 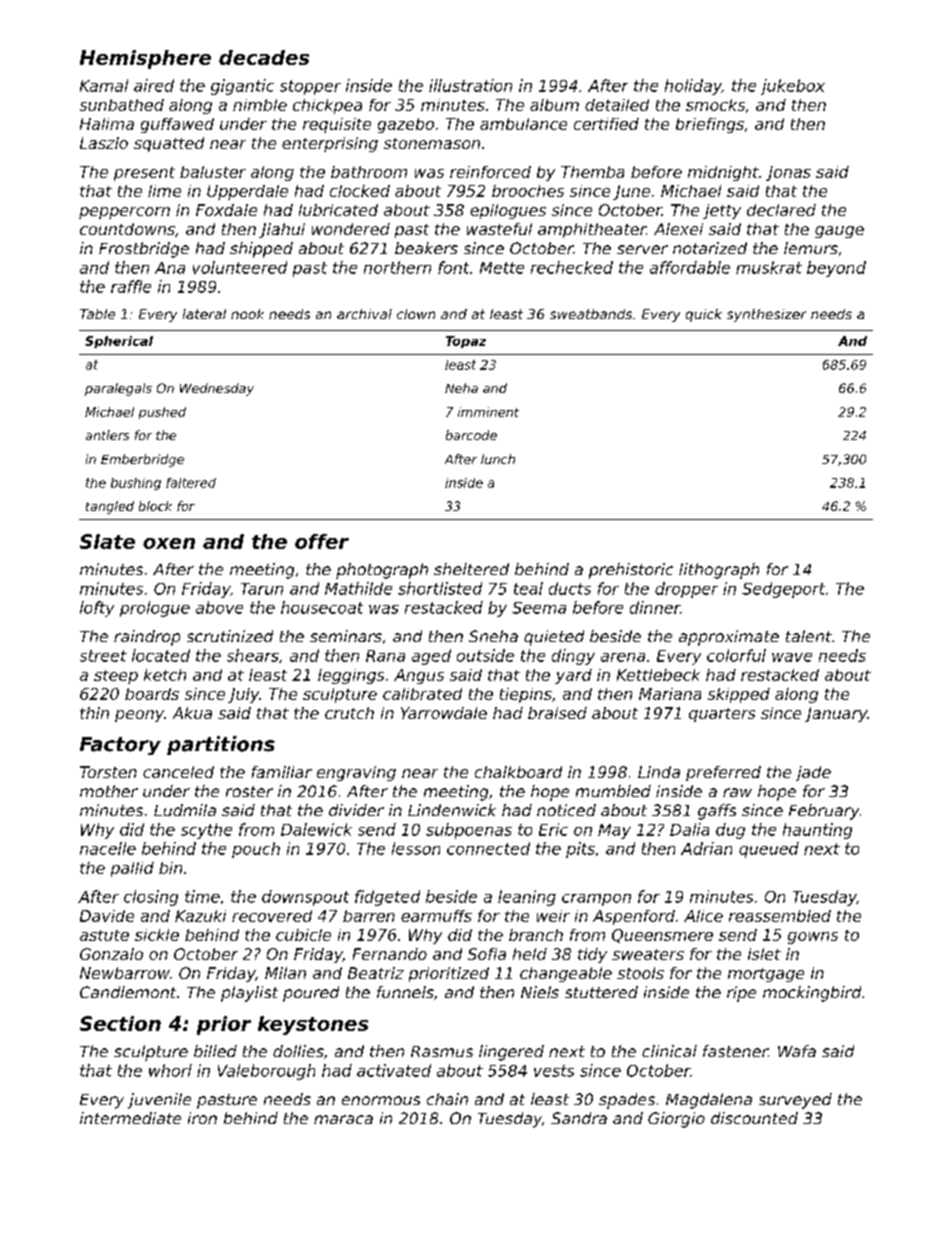 What do you see at coordinates (704, 315) in the document?
I see `quick` at bounding box center [704, 315].
